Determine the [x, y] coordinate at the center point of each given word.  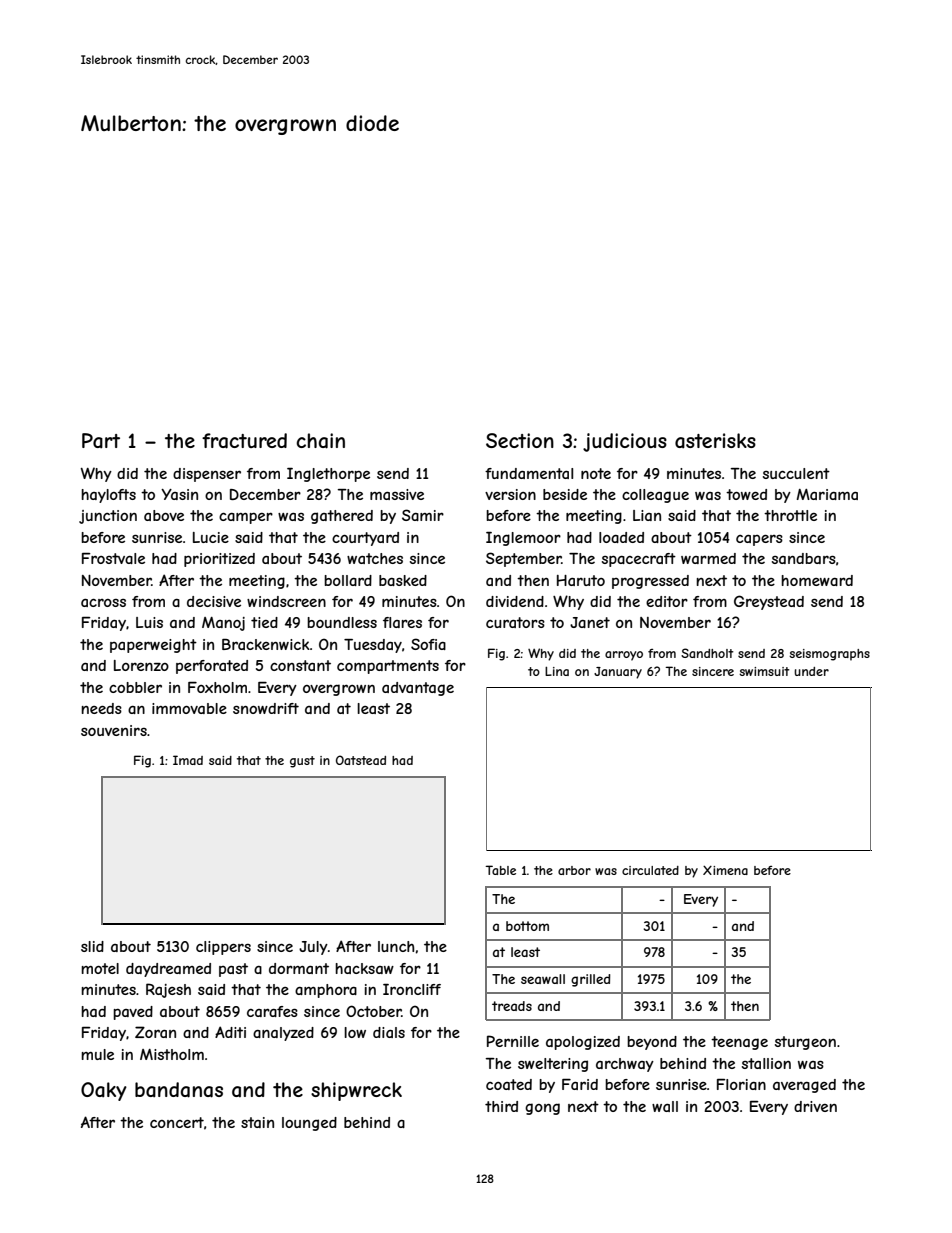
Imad [188, 760]
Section [520, 440]
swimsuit [764, 671]
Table [500, 870]
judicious [625, 442]
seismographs [829, 655]
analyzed [283, 1034]
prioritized [219, 560]
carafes [272, 1011]
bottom [527, 926]
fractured [244, 441]
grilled [591, 980]
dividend [515, 601]
